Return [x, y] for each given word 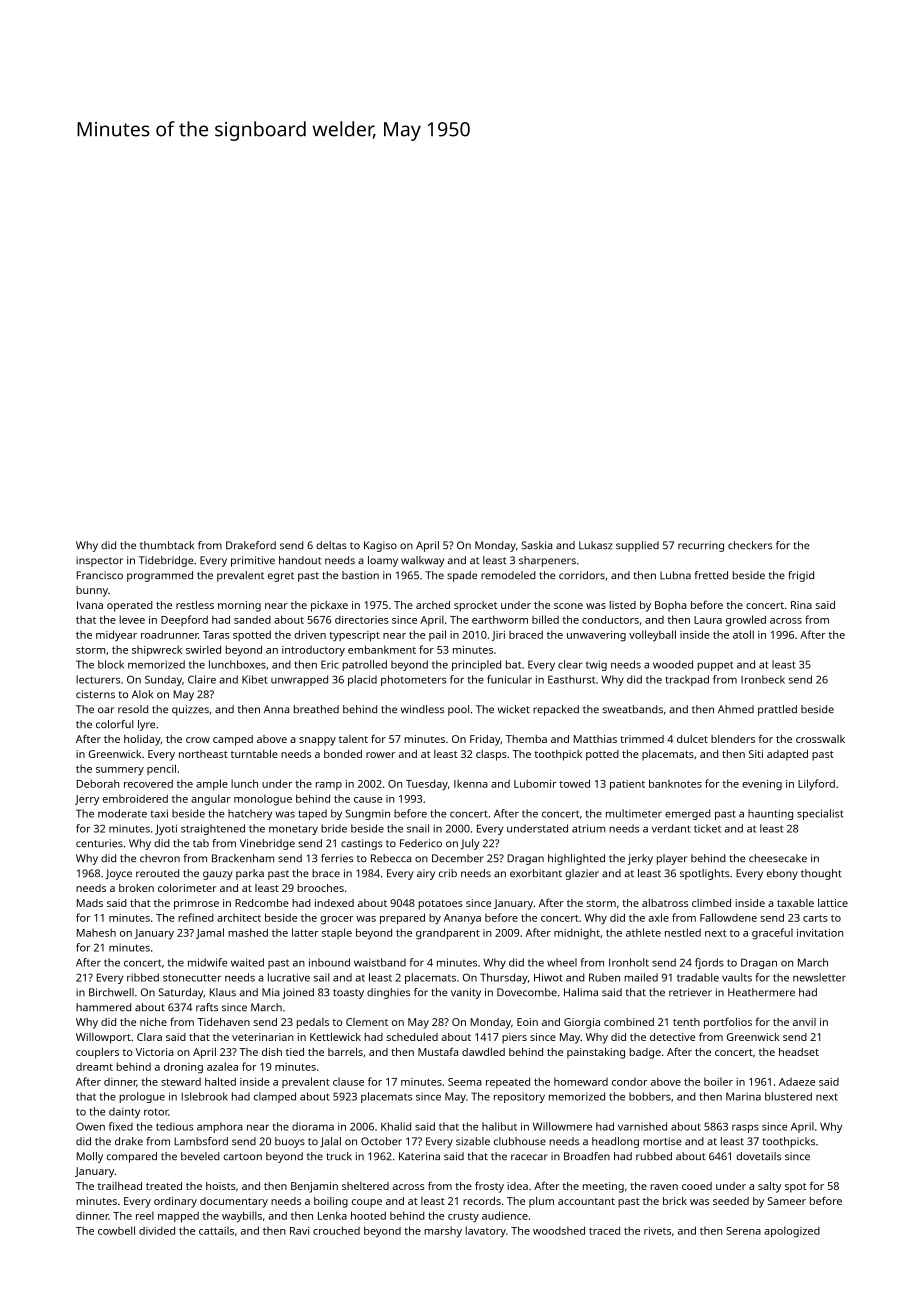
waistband [380, 962]
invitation [820, 933]
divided [157, 1230]
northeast [203, 754]
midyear [116, 635]
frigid [801, 576]
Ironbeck [763, 679]
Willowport [103, 1038]
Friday [485, 740]
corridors [582, 575]
